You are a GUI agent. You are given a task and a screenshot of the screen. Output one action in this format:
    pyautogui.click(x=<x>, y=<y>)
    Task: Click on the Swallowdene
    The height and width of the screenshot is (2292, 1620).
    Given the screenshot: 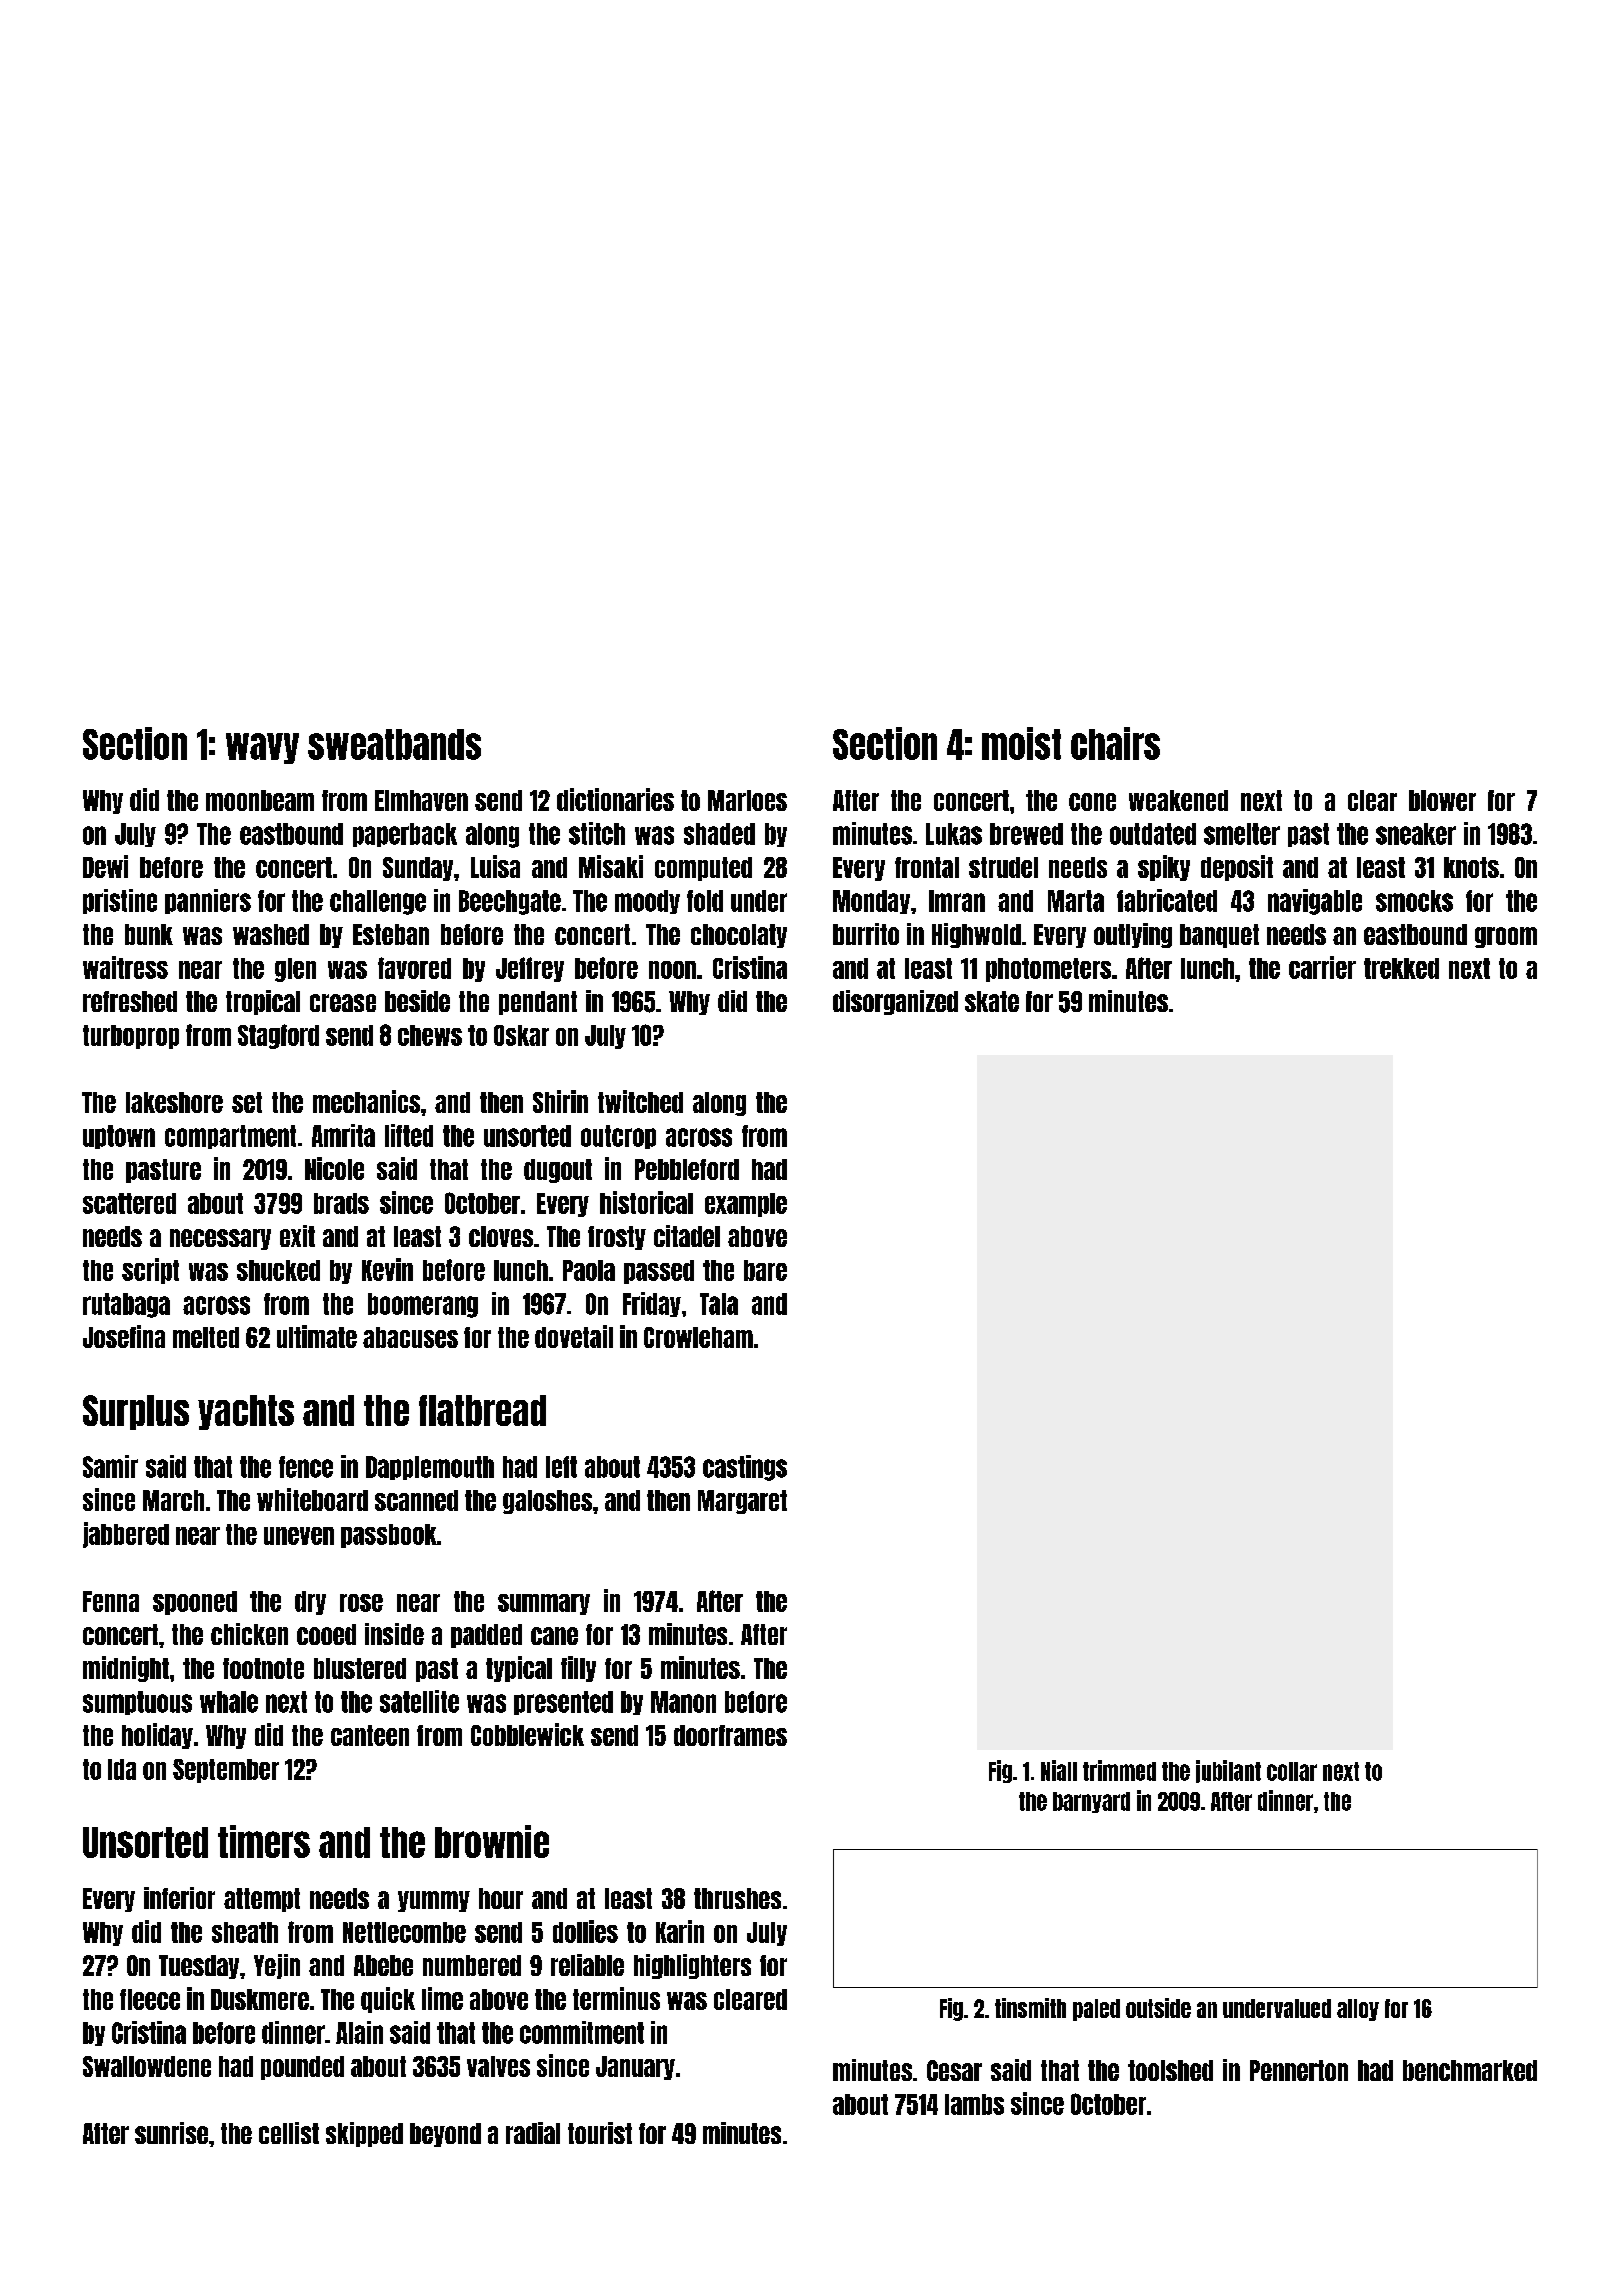 What is the action you would take?
    pyautogui.click(x=147, y=2066)
